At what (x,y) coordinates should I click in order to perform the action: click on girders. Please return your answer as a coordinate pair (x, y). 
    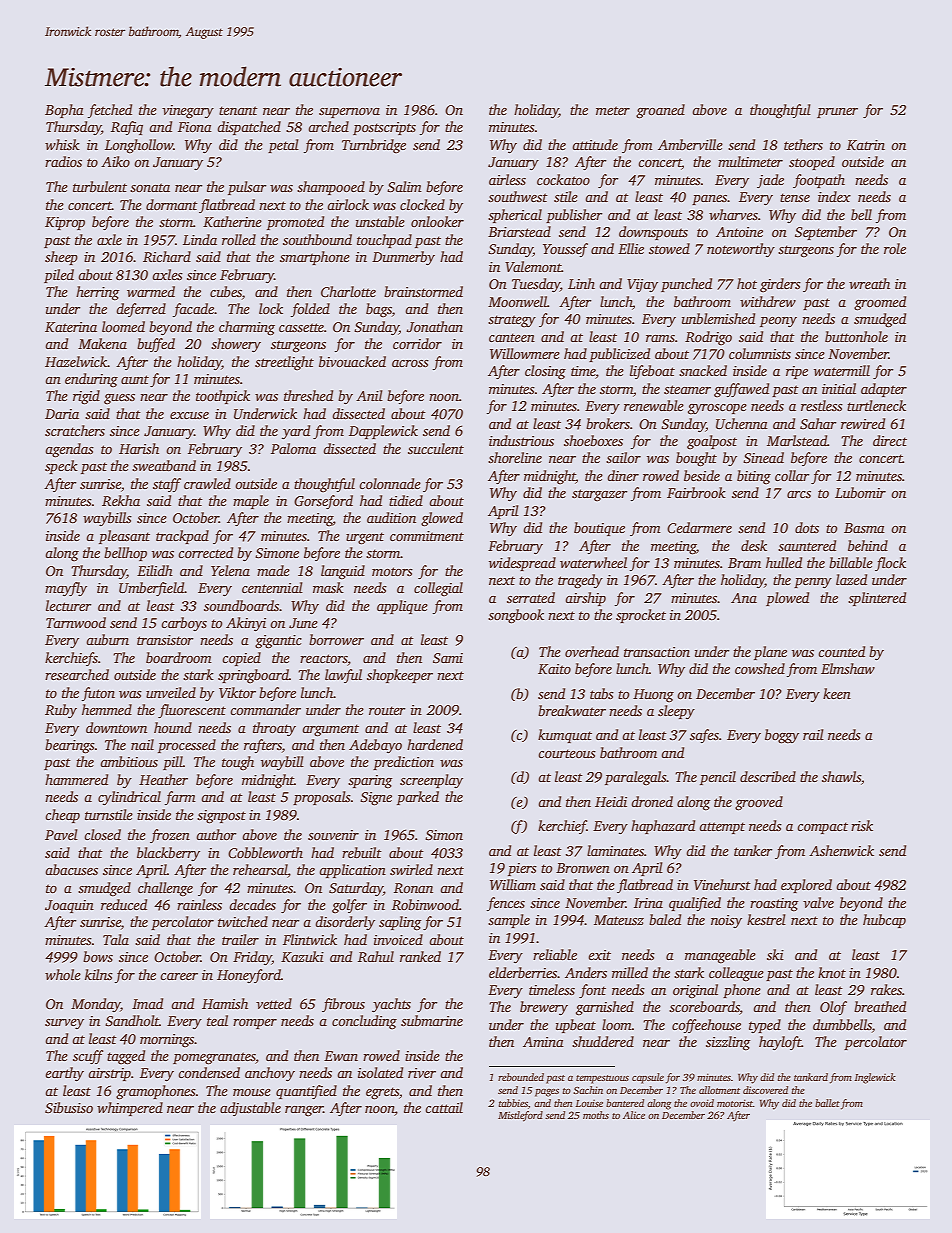
    Looking at the image, I should click on (780, 285).
